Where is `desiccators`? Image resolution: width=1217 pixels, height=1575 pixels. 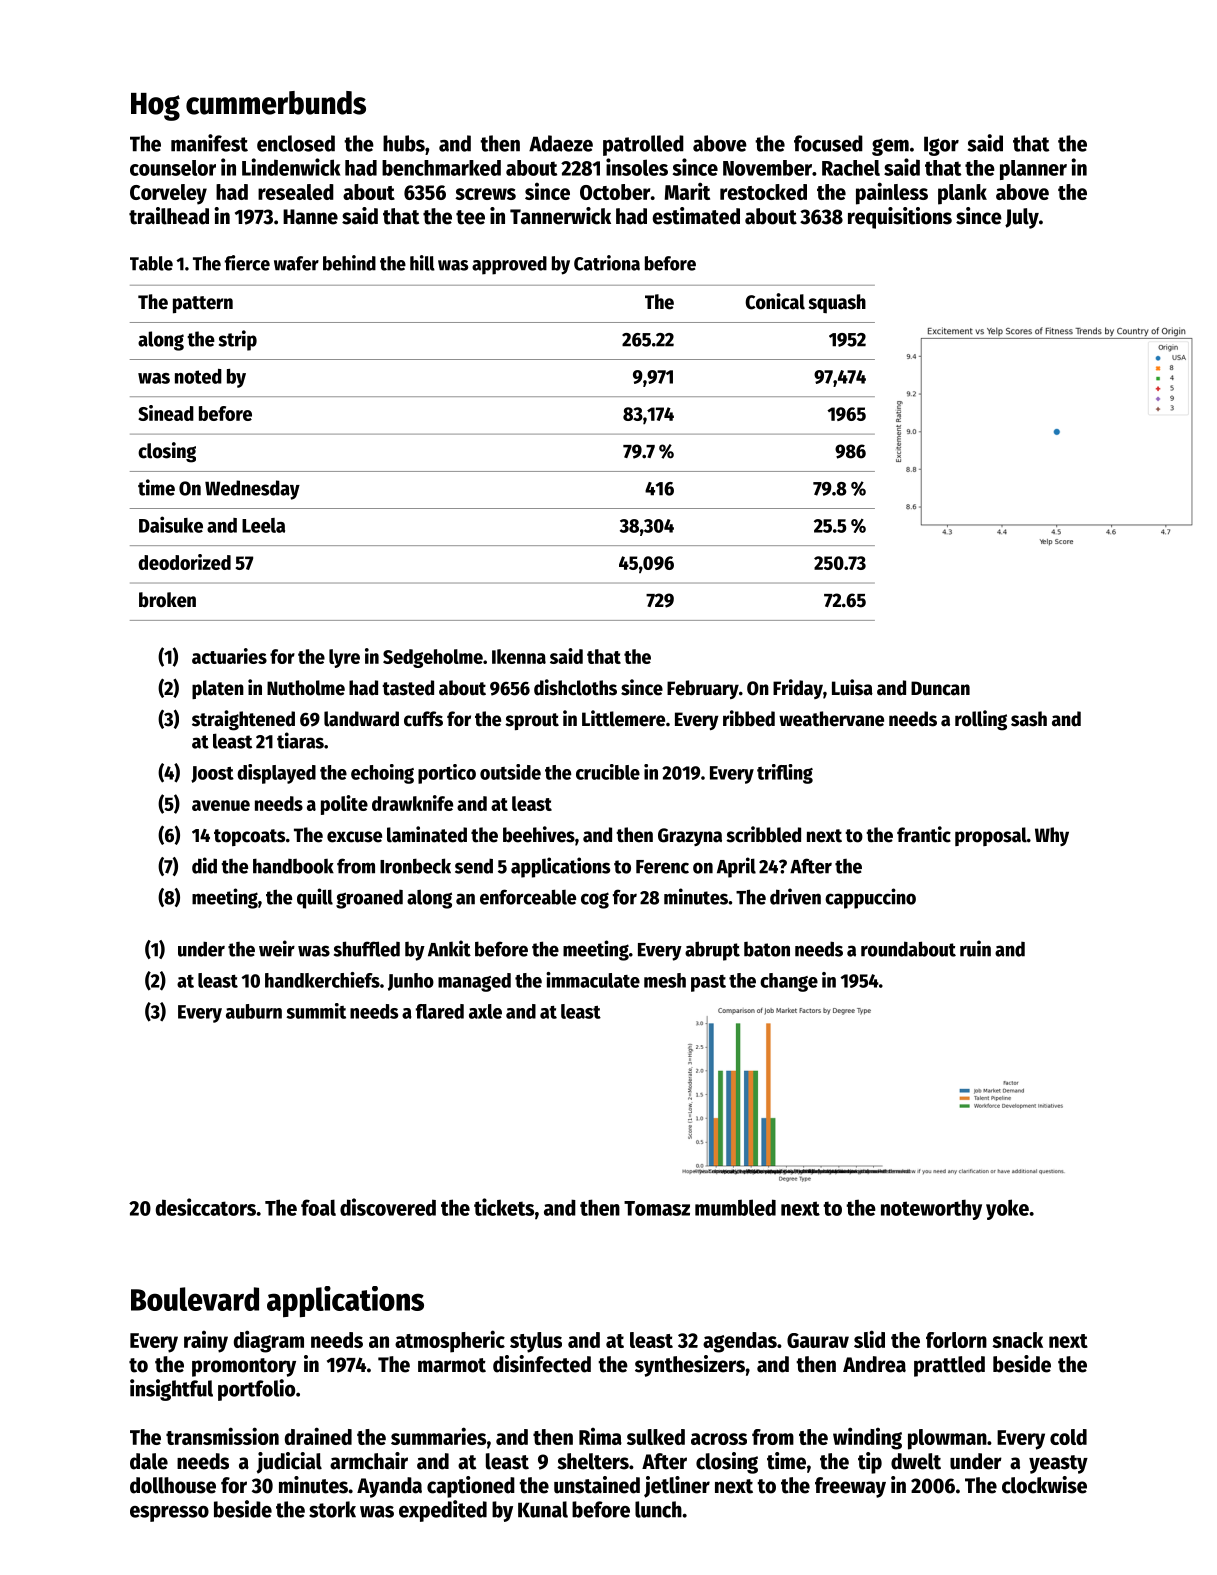 desiccators is located at coordinates (206, 1207).
